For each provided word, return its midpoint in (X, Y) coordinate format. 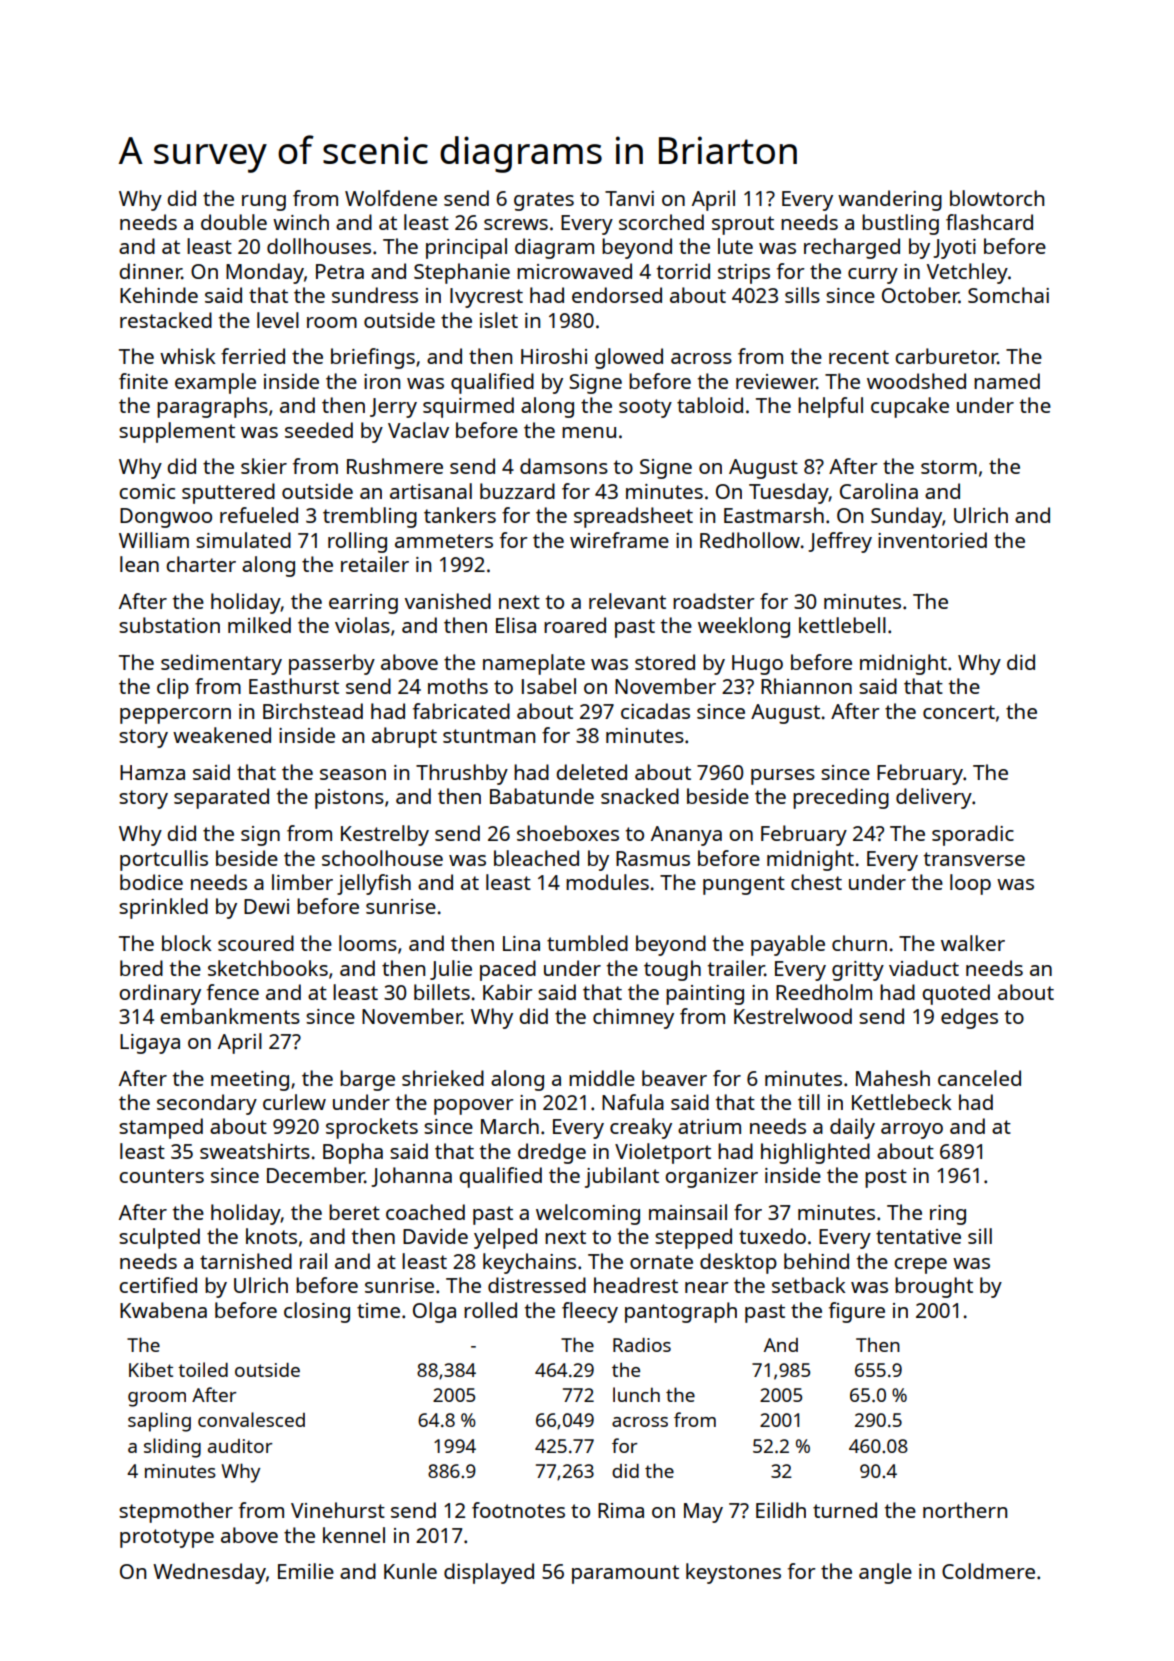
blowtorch (997, 198)
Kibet (151, 1369)
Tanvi (629, 198)
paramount (625, 1574)
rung (264, 203)
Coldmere (988, 1571)
